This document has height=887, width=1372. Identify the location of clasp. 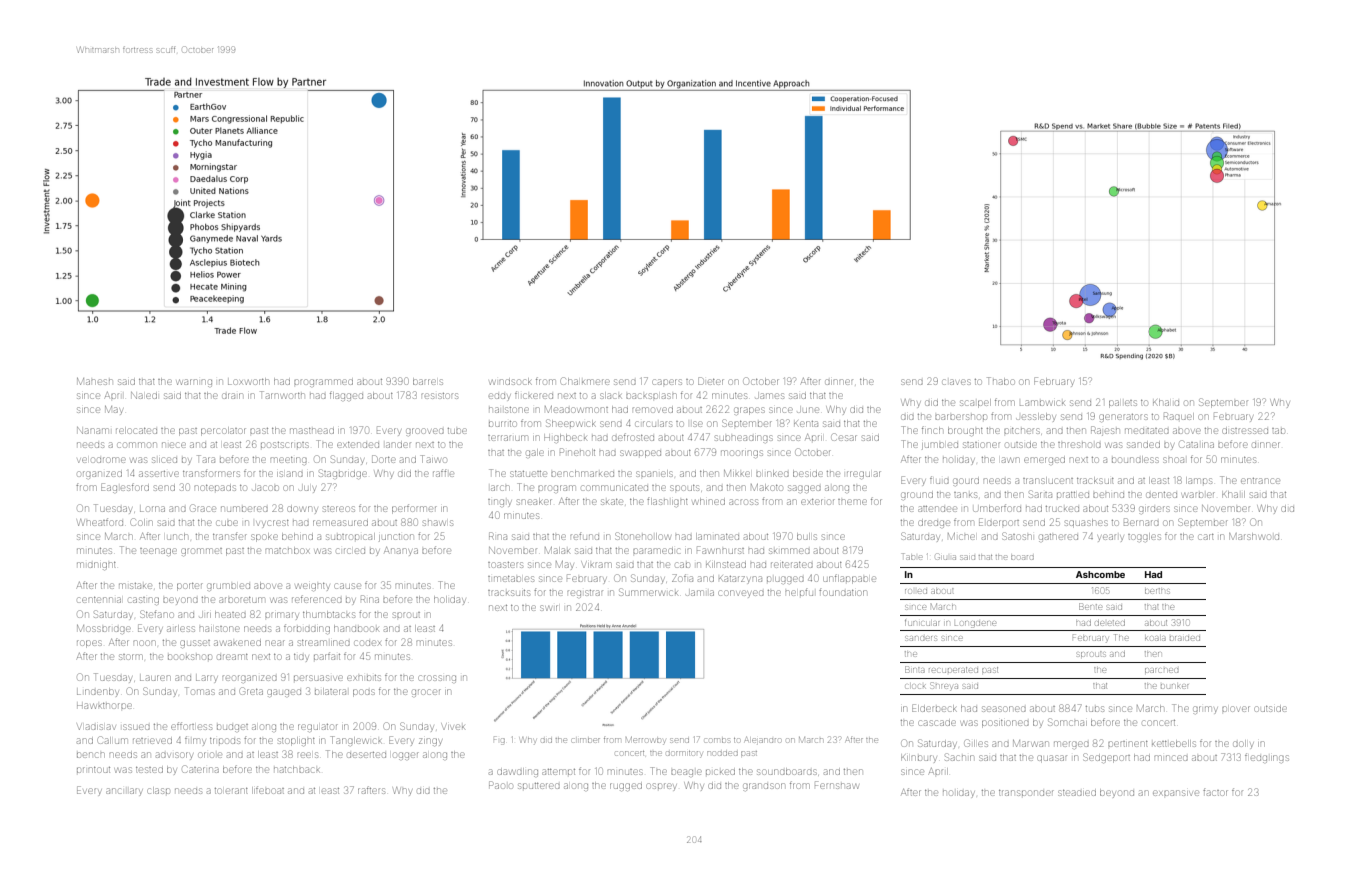
(159, 790).
